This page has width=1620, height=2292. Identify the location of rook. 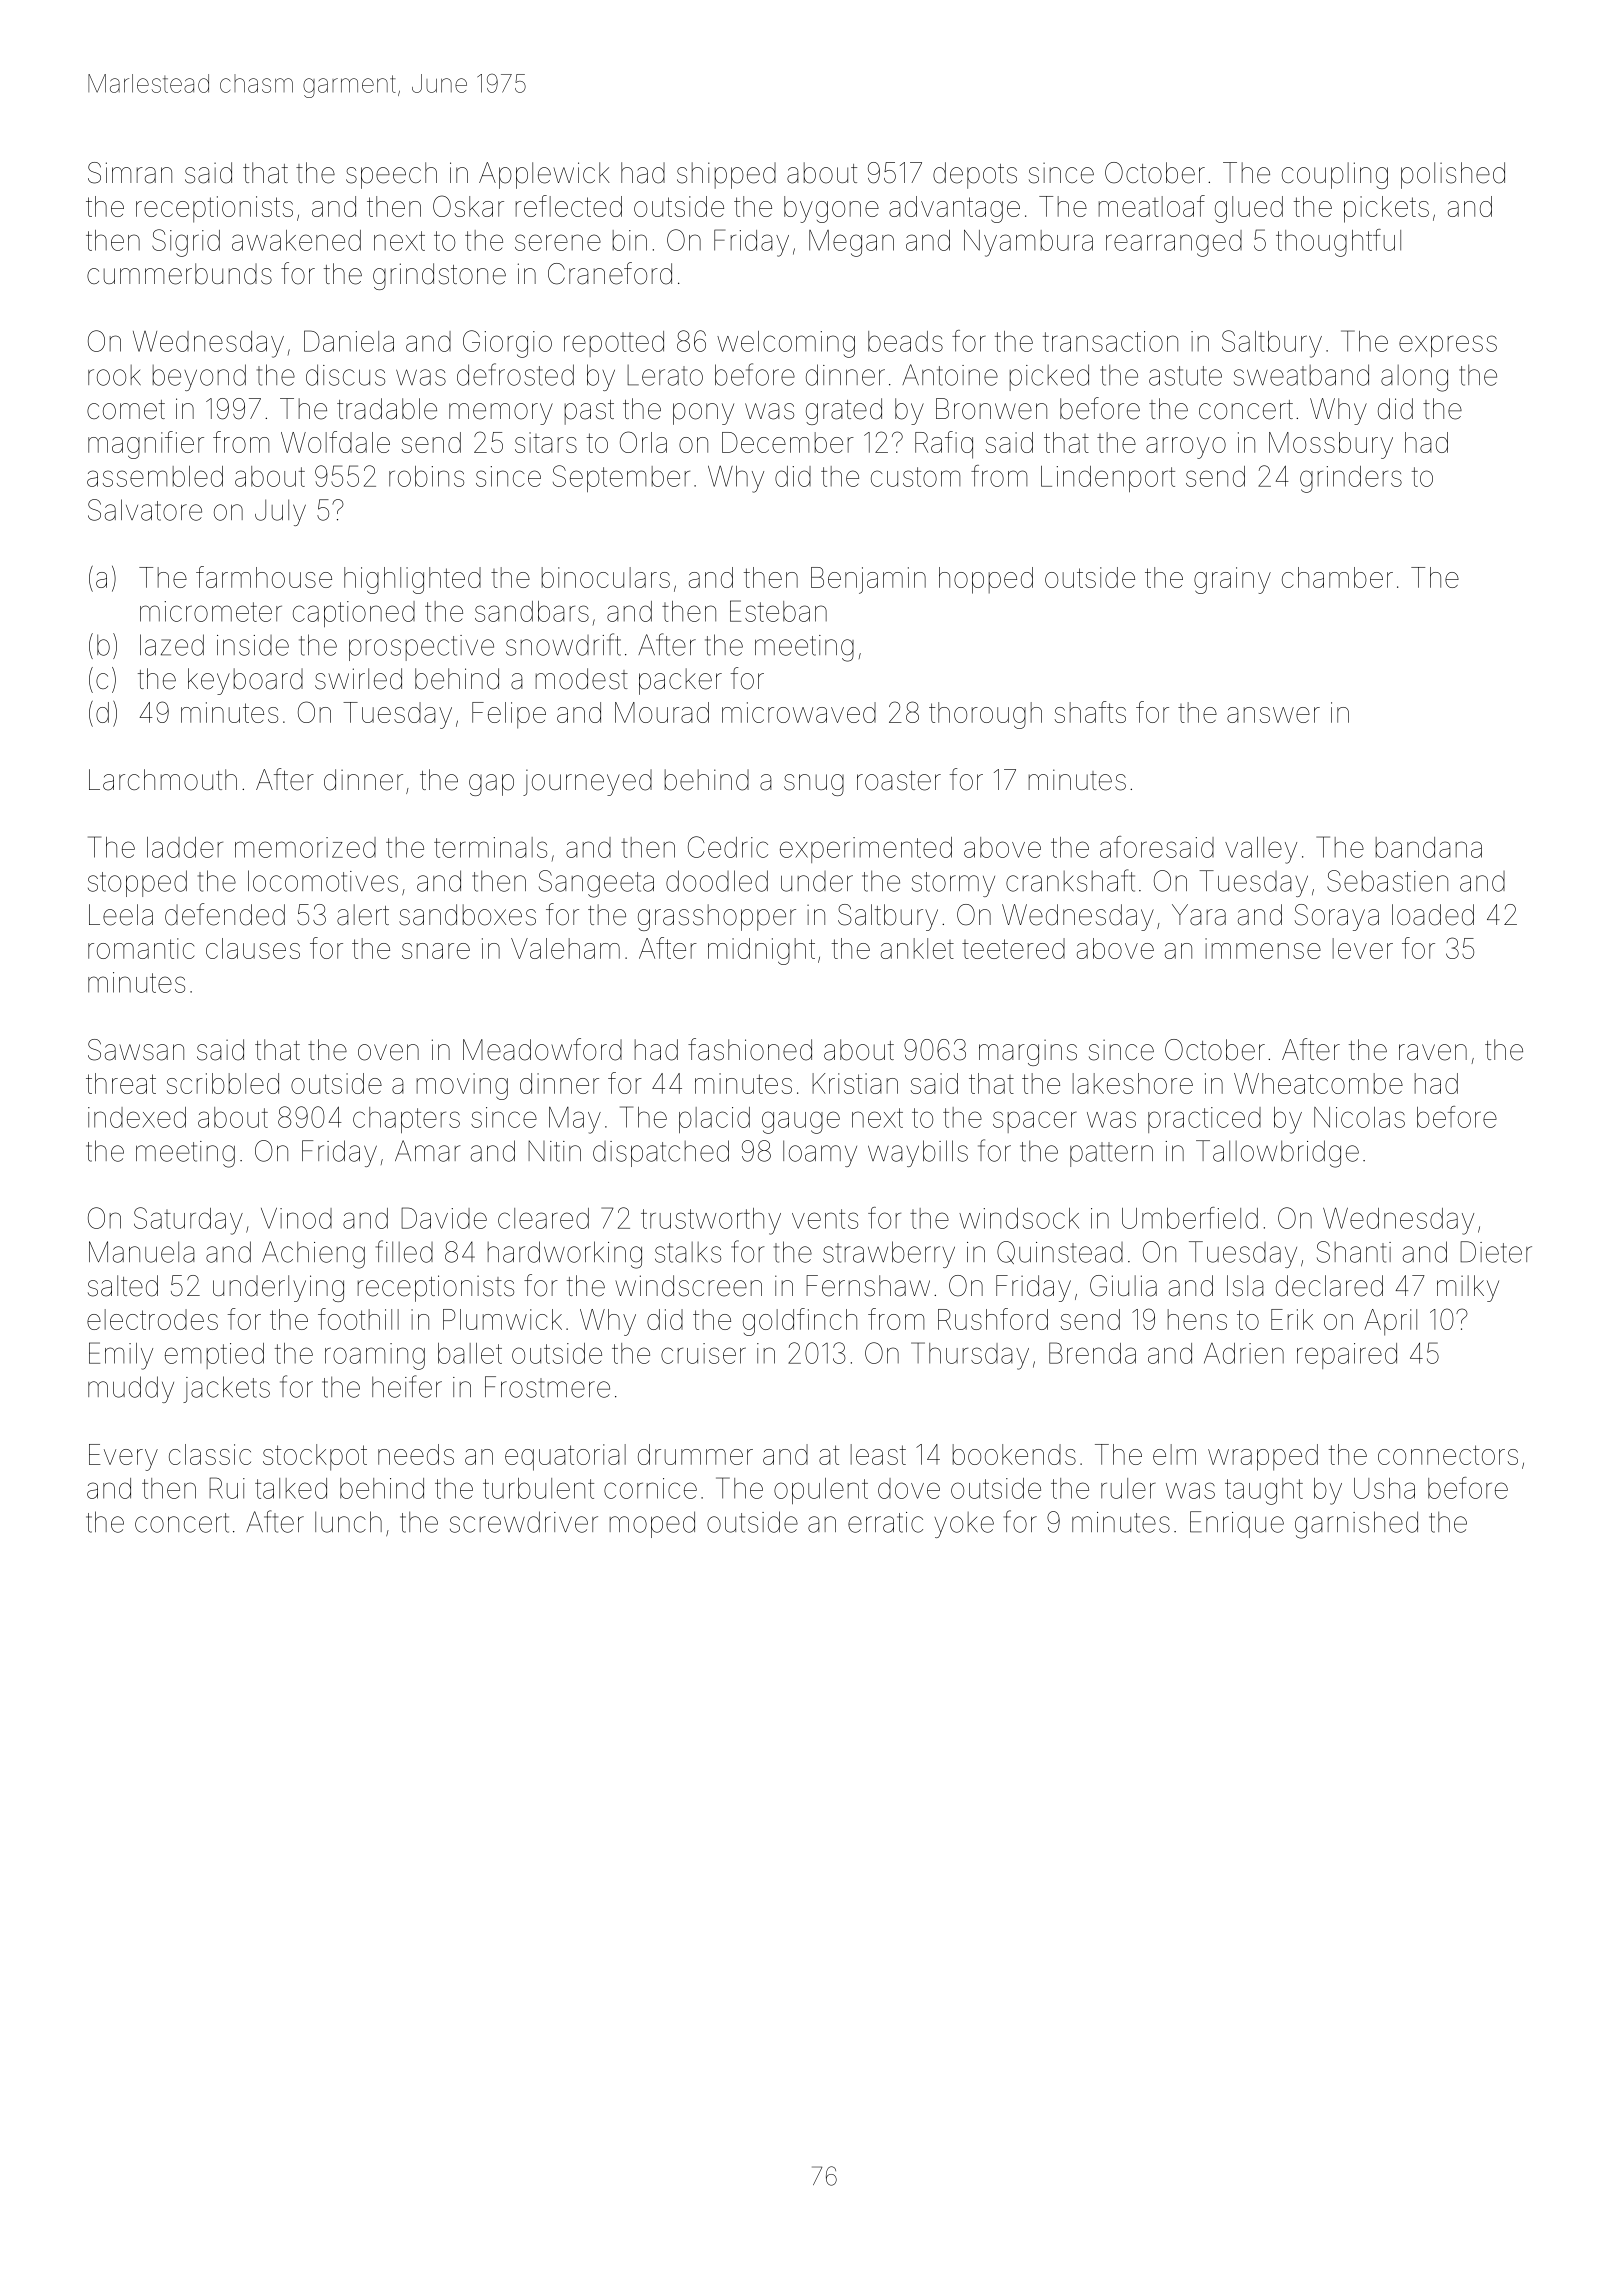
(114, 375).
